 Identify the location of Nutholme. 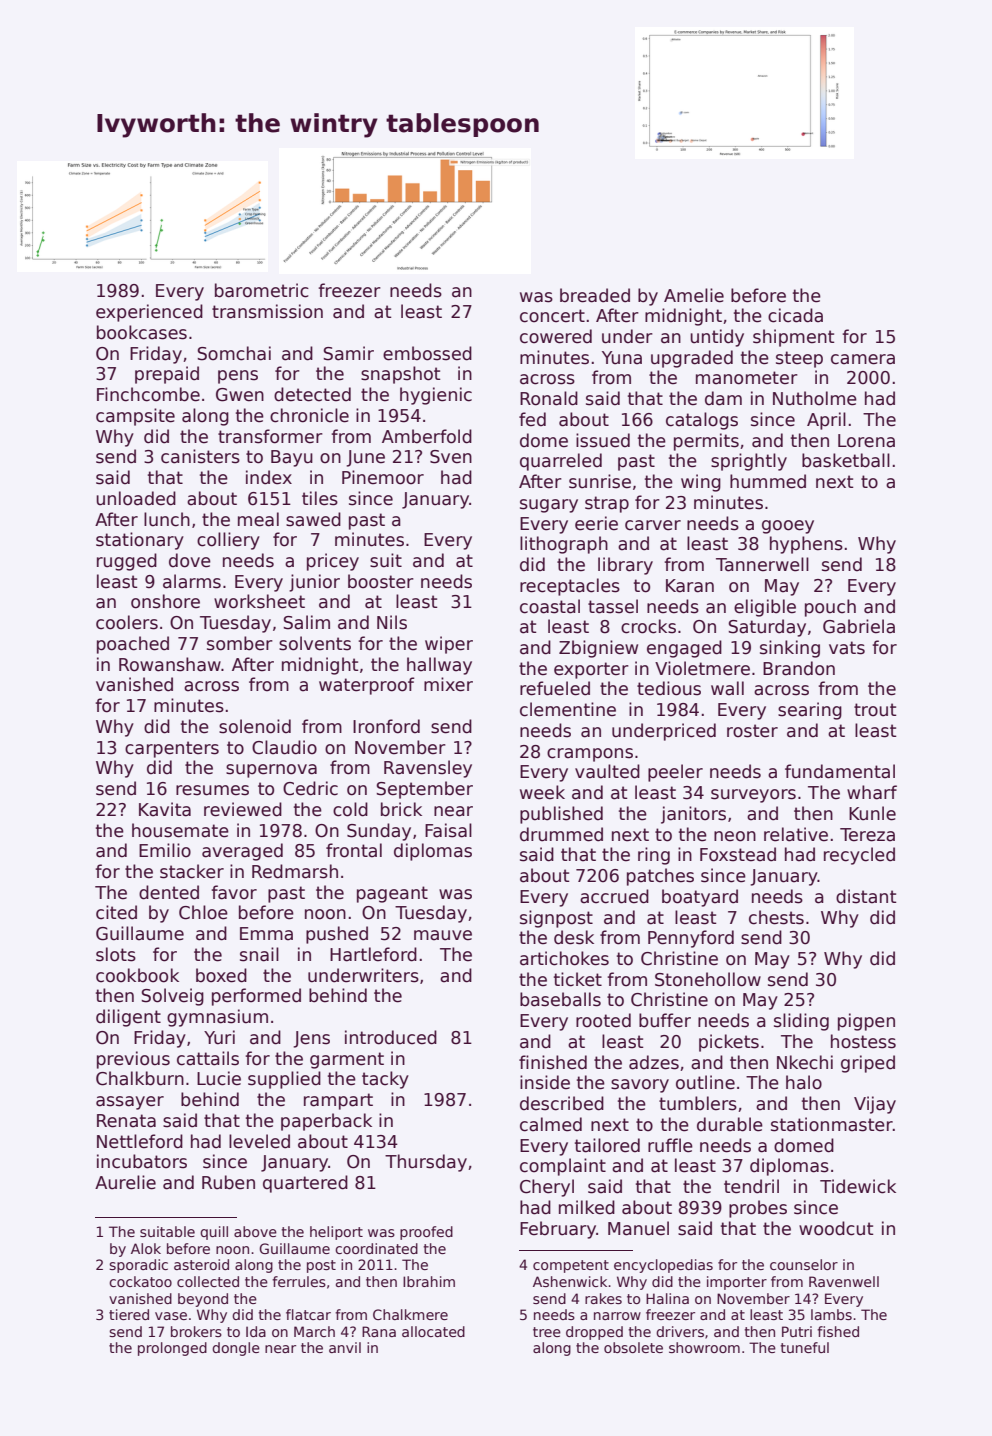
(815, 398).
